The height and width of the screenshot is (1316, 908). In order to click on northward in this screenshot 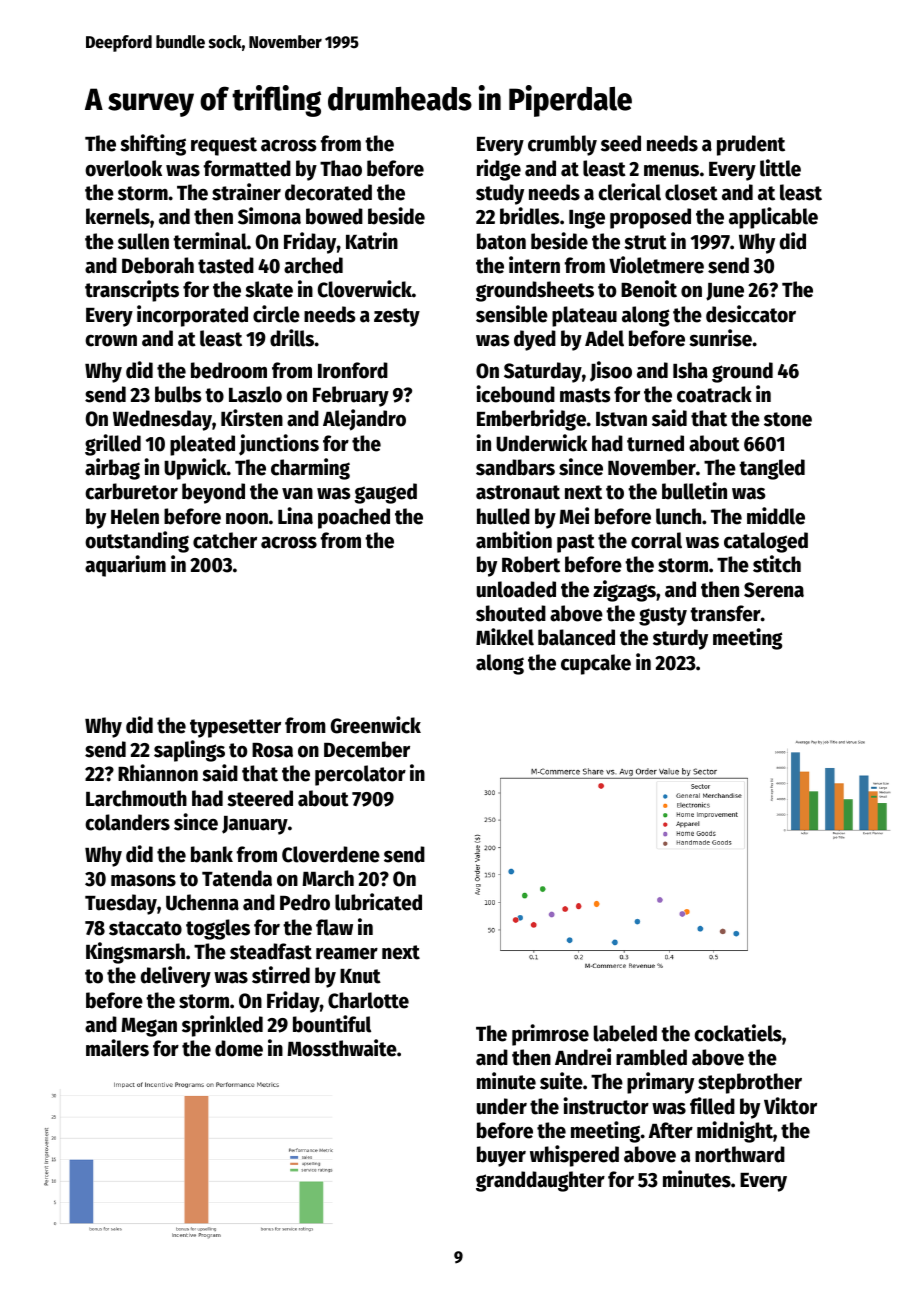, I will do `click(740, 1154)`.
